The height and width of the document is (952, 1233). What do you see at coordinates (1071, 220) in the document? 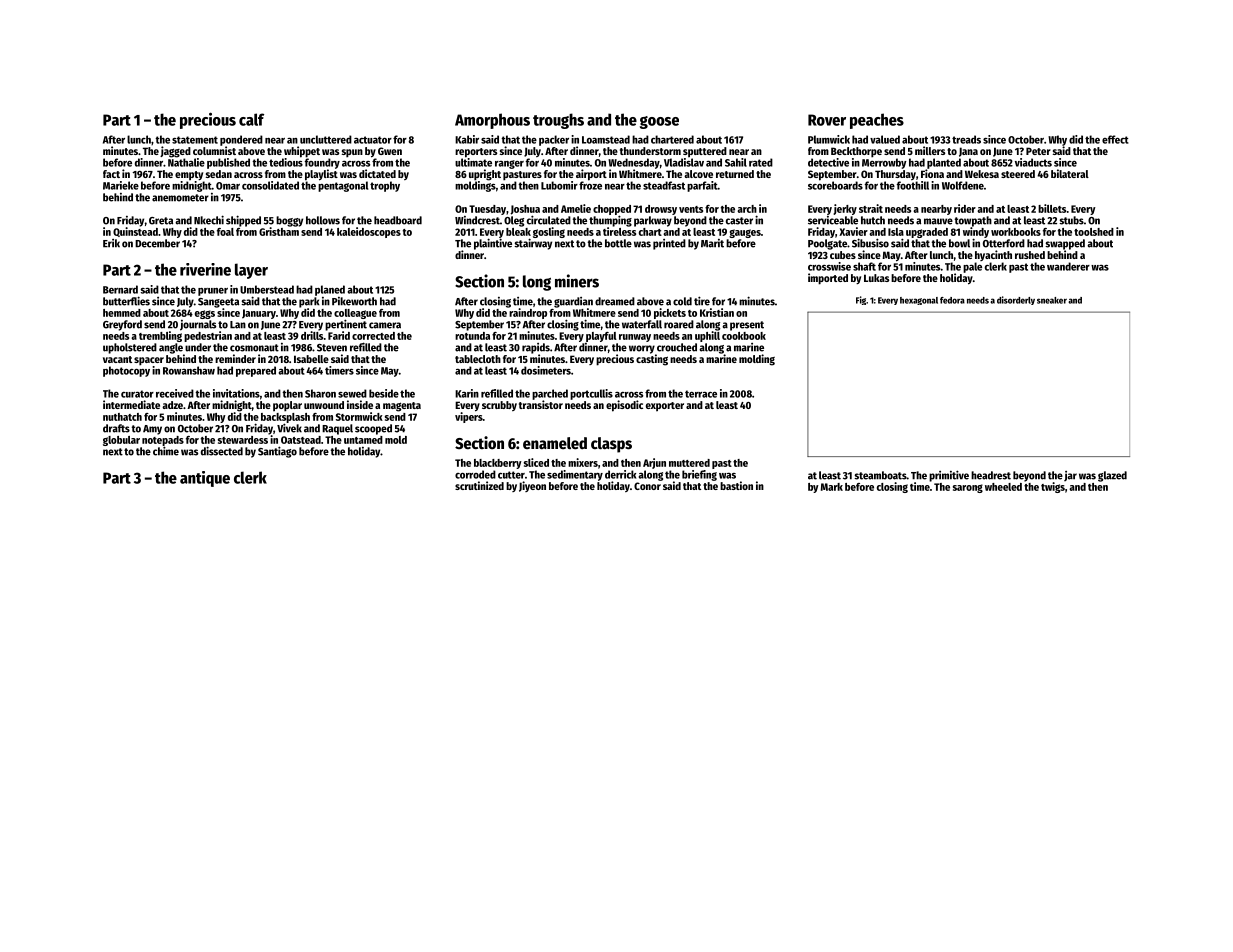
I see `stubs` at bounding box center [1071, 220].
